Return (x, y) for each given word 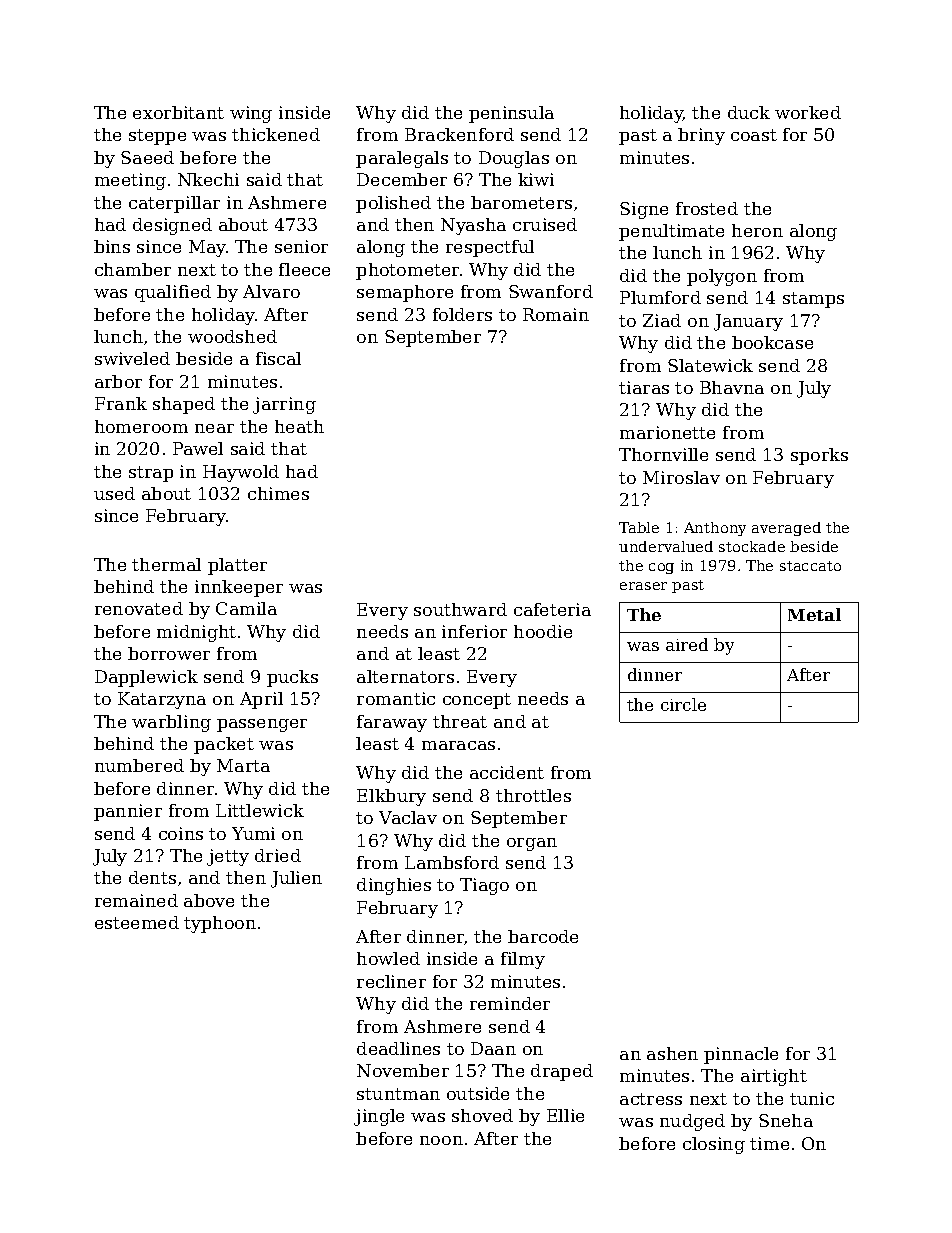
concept (477, 701)
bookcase (772, 342)
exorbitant (178, 112)
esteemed (137, 922)
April (261, 700)
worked (808, 112)
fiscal (278, 358)
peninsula (511, 114)
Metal (814, 614)
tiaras (644, 387)
